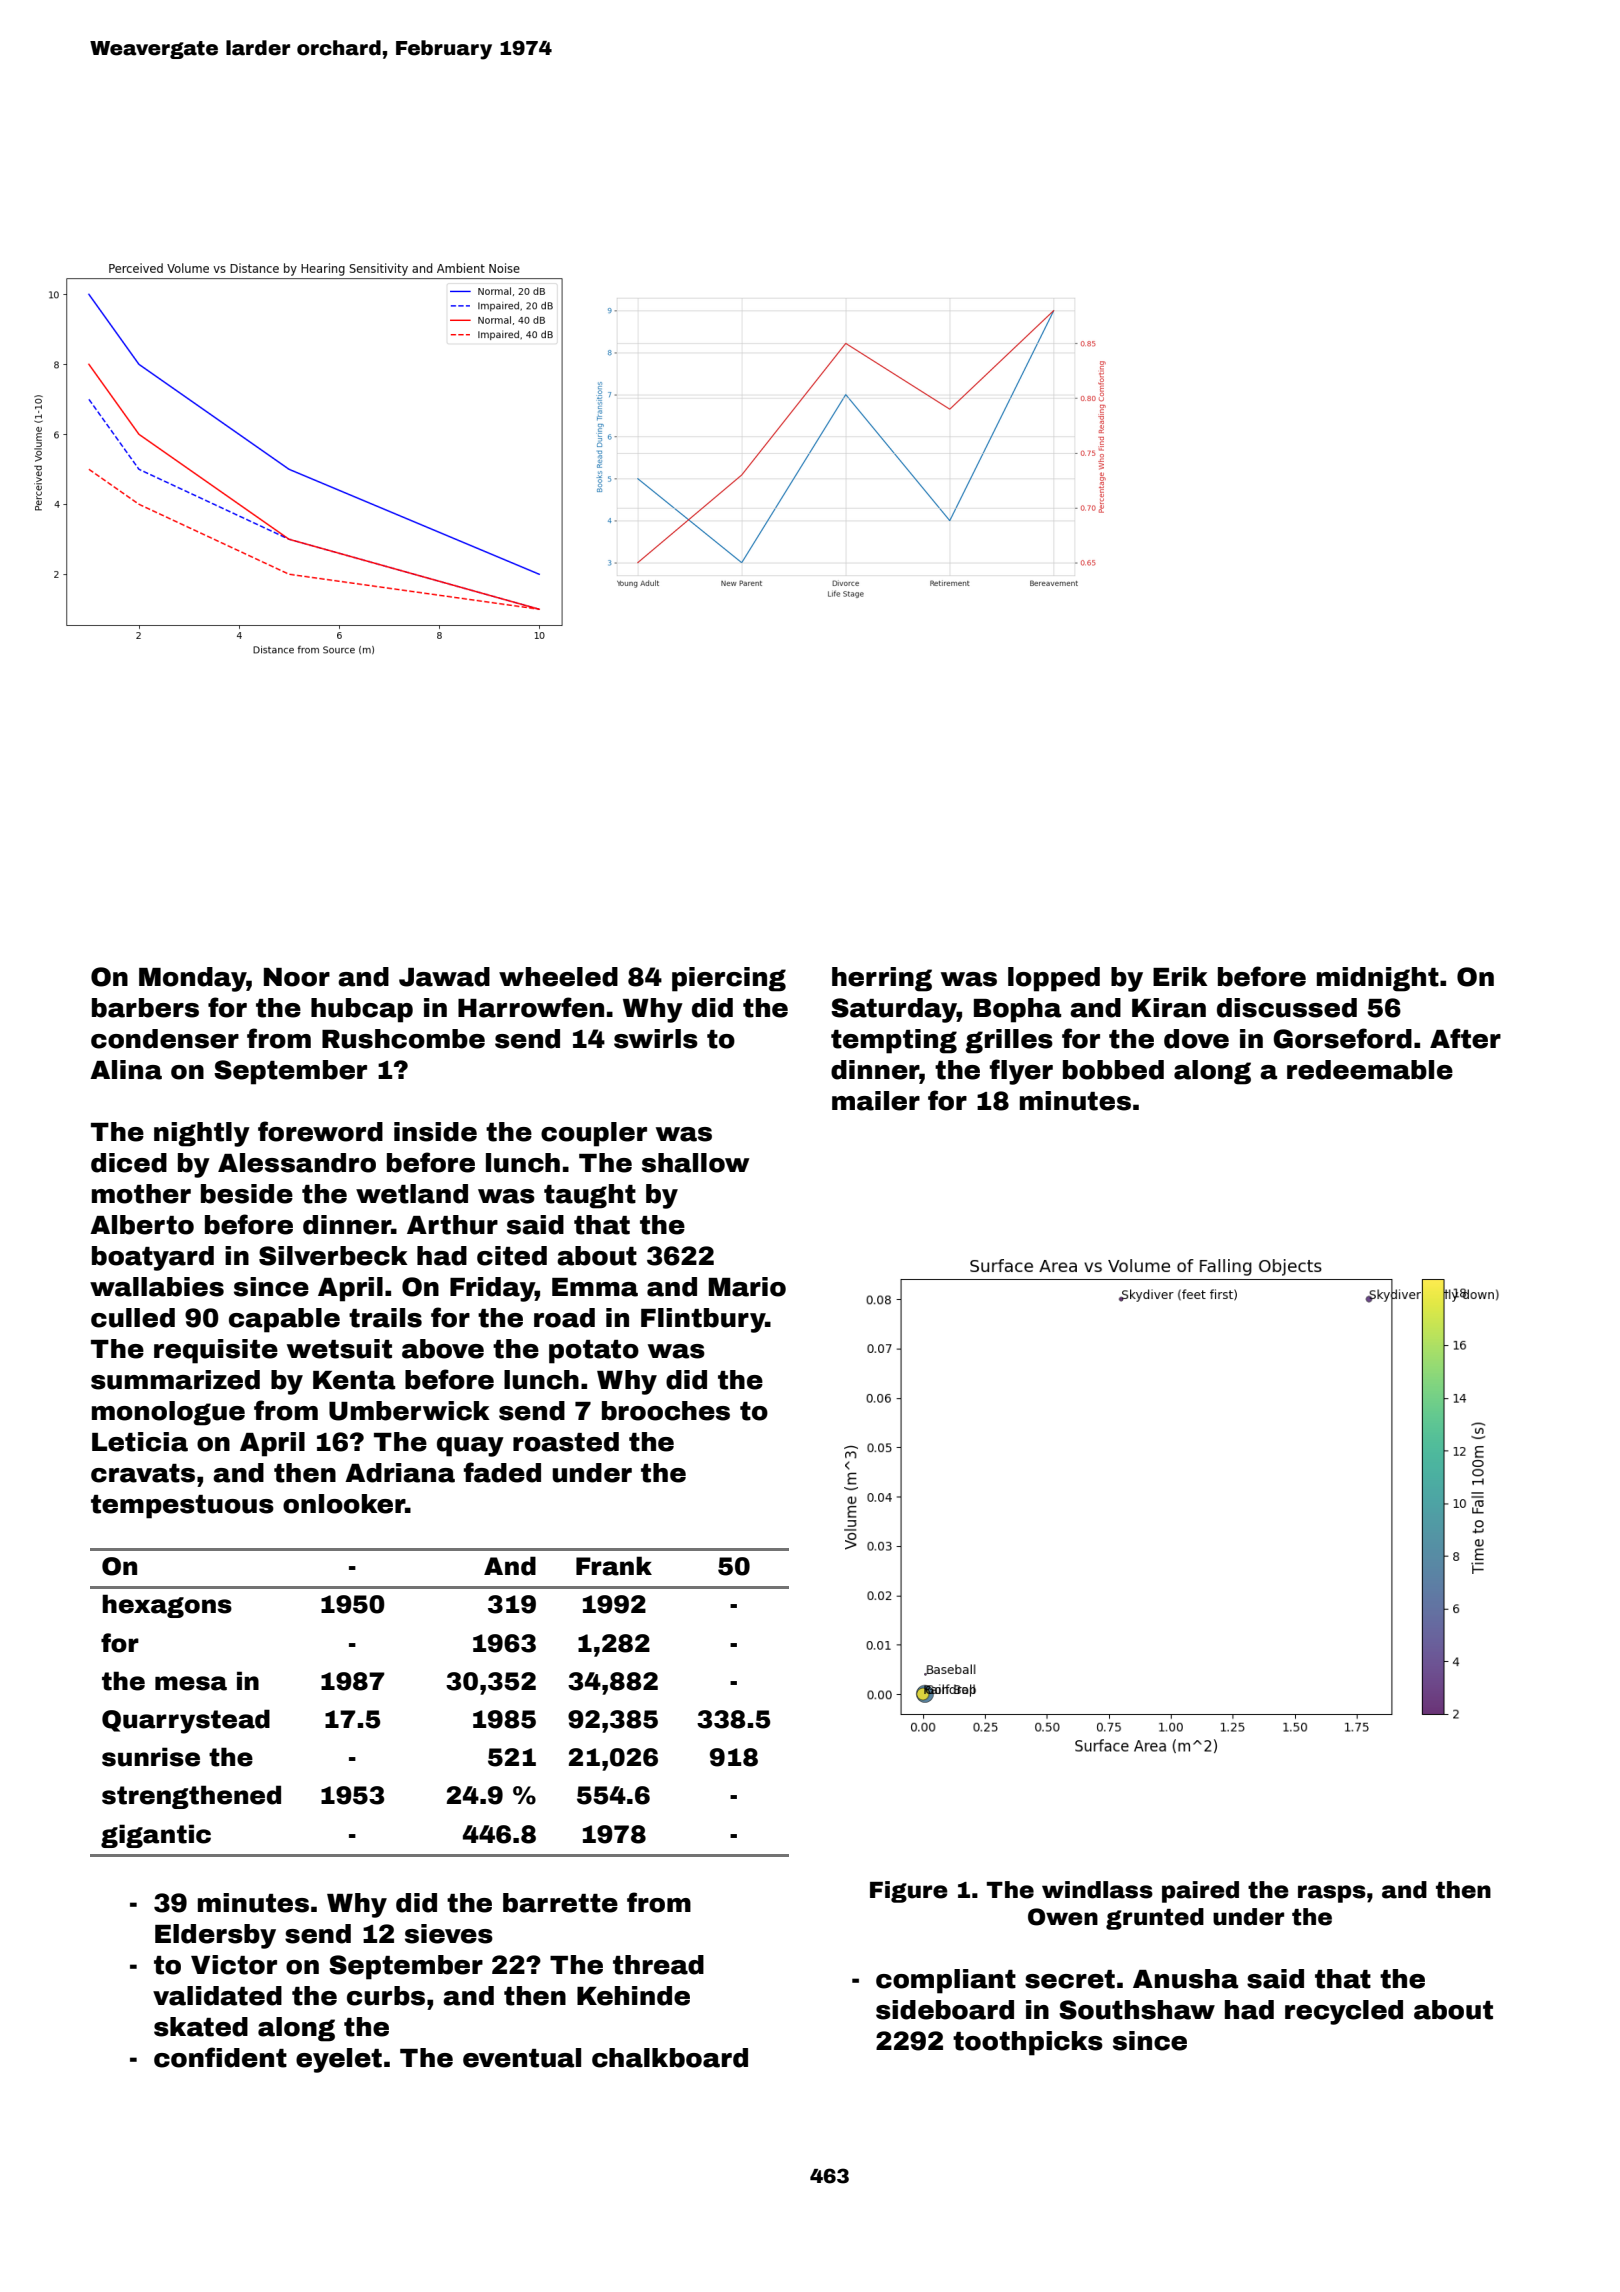  Describe the element at coordinates (1180, 976) in the screenshot. I see `Erik` at that location.
